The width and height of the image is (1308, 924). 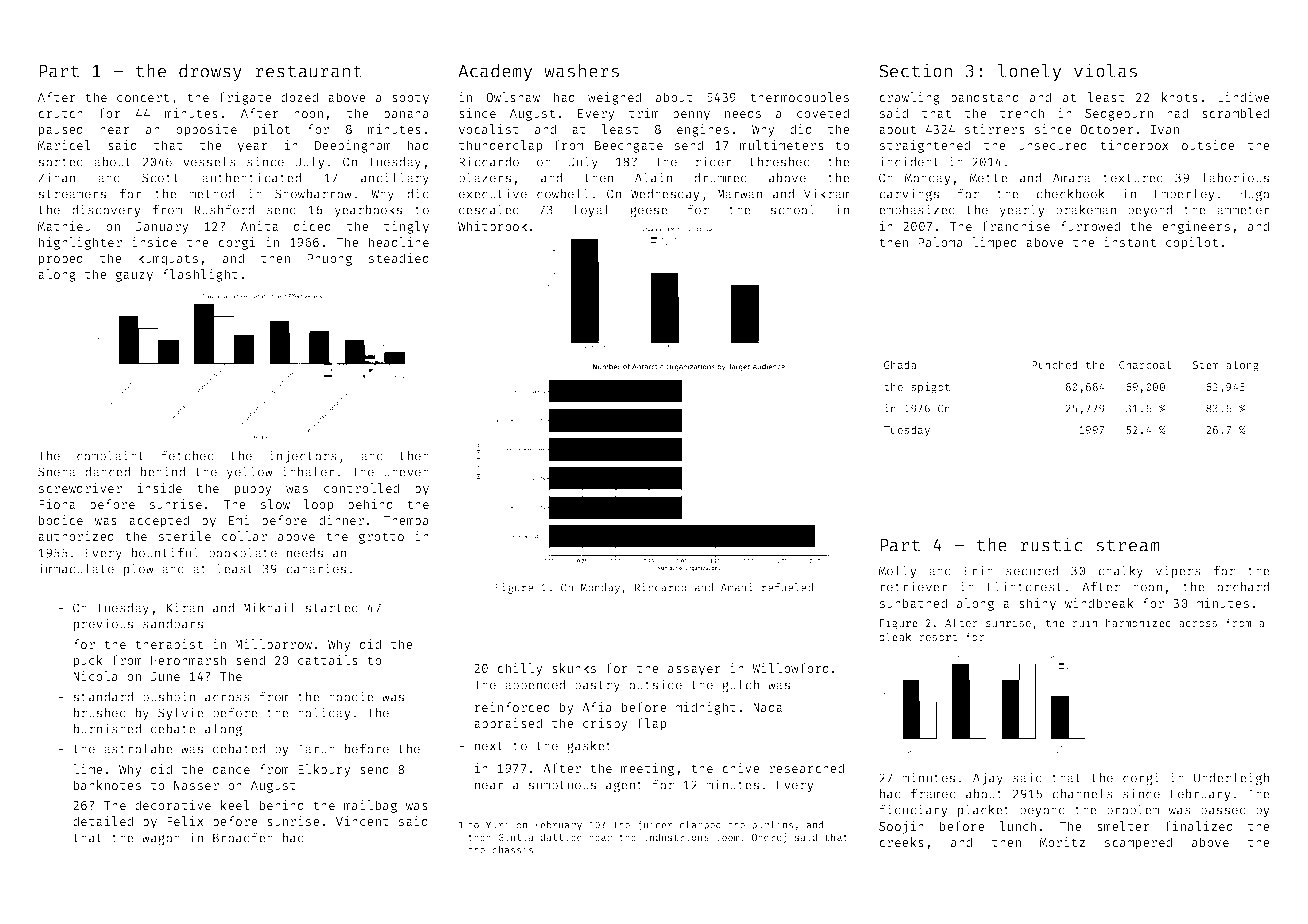 What do you see at coordinates (309, 71) in the image?
I see `restaurant` at bounding box center [309, 71].
